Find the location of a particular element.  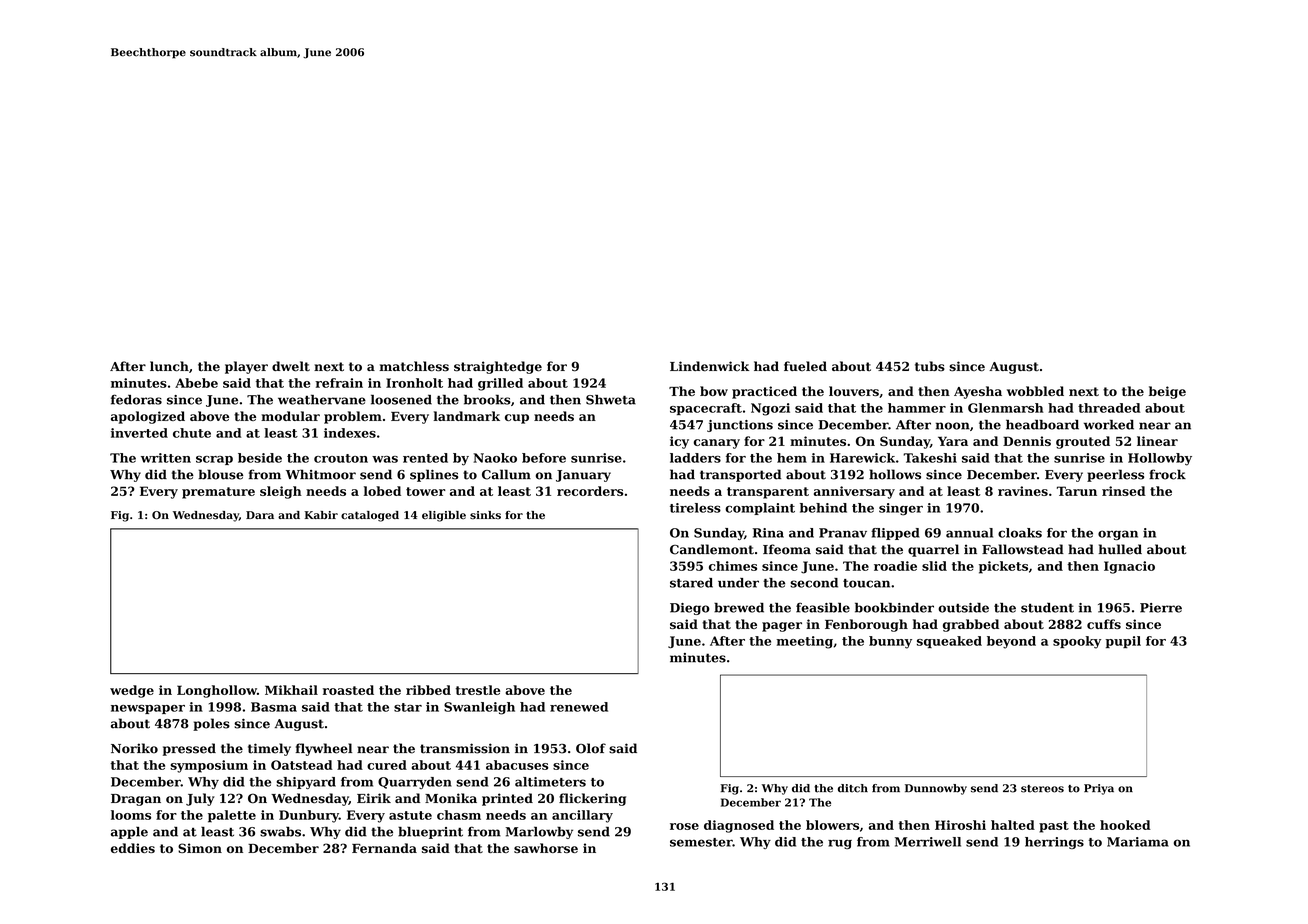

cataloged is located at coordinates (370, 516).
